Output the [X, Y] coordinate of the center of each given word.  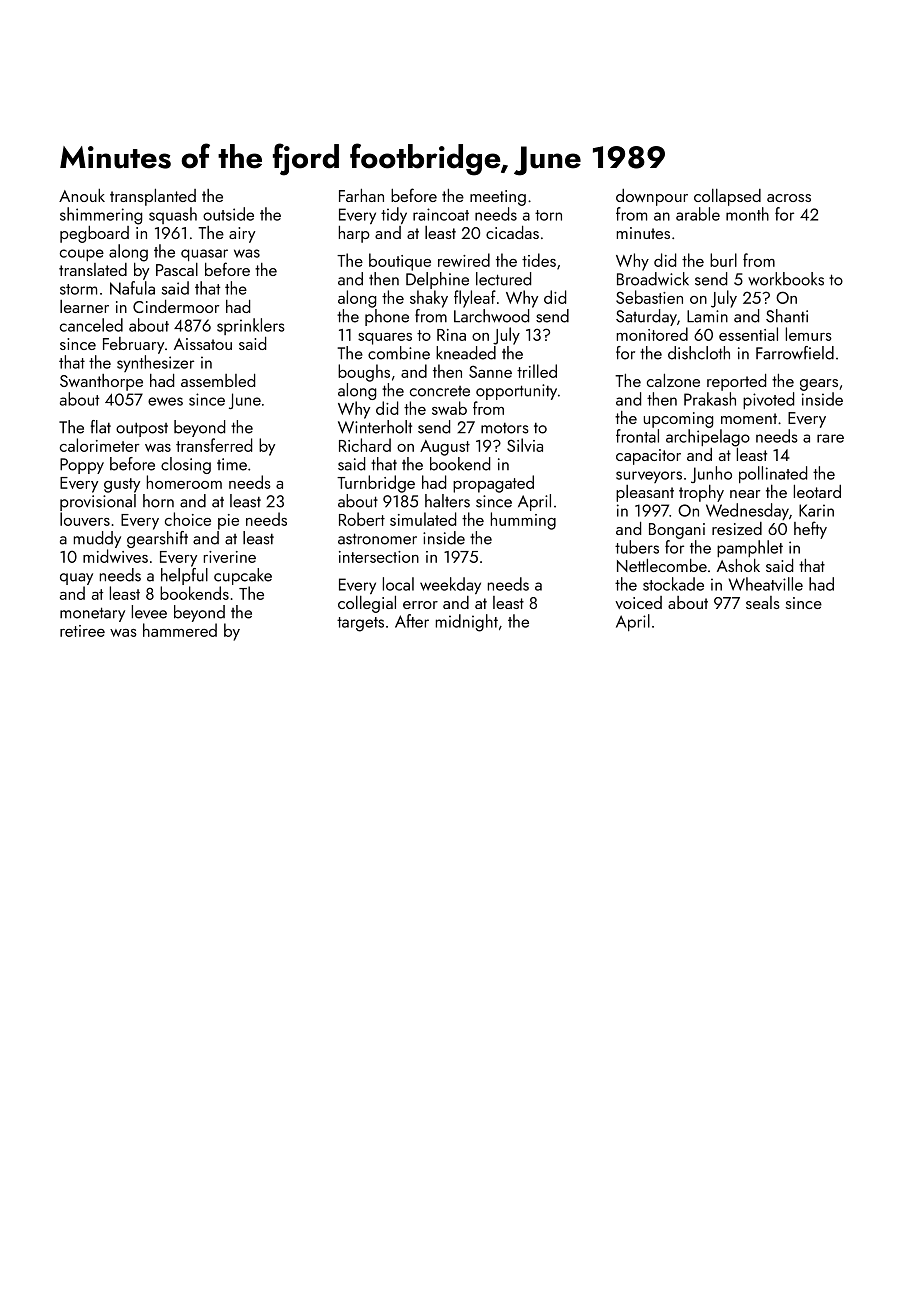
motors [505, 428]
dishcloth [699, 353]
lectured [503, 279]
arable [698, 214]
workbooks [786, 279]
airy [242, 235]
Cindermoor [176, 306]
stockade [673, 584]
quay [76, 579]
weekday [450, 585]
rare [830, 438]
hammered [180, 630]
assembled [218, 380]
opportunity [516, 392]
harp [354, 234]
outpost [142, 429]
